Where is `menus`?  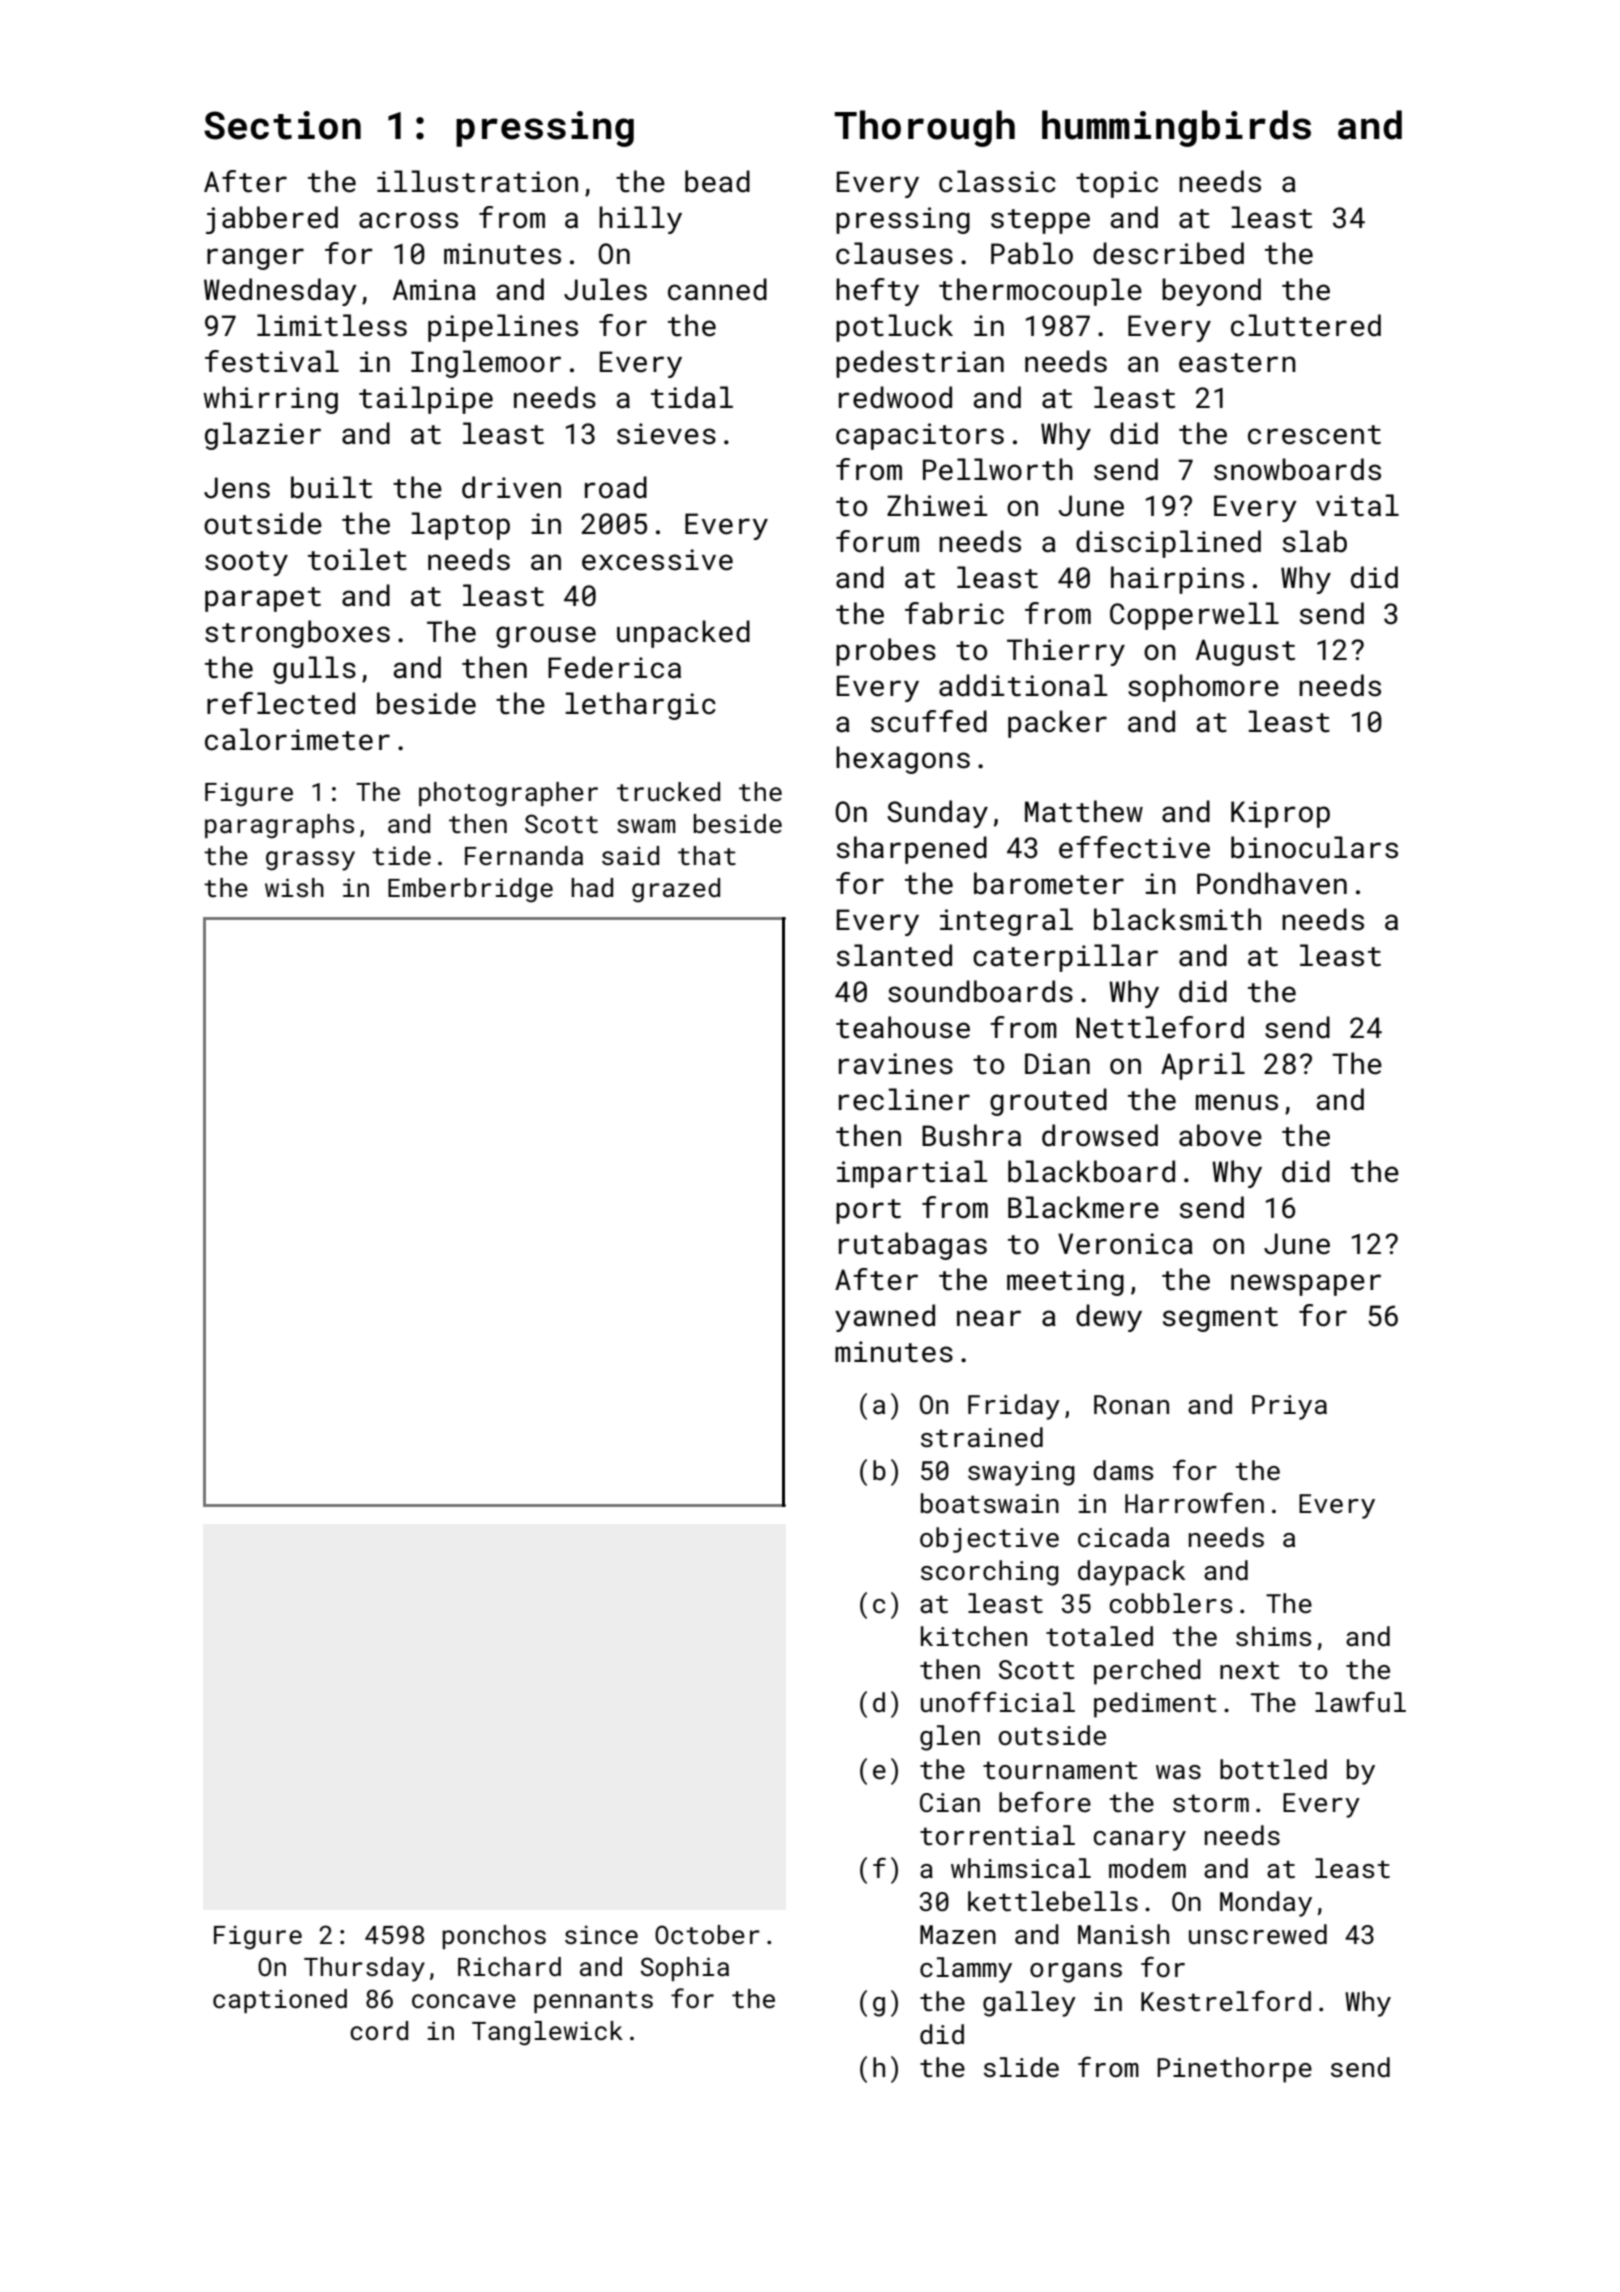 menus is located at coordinates (1237, 1102).
